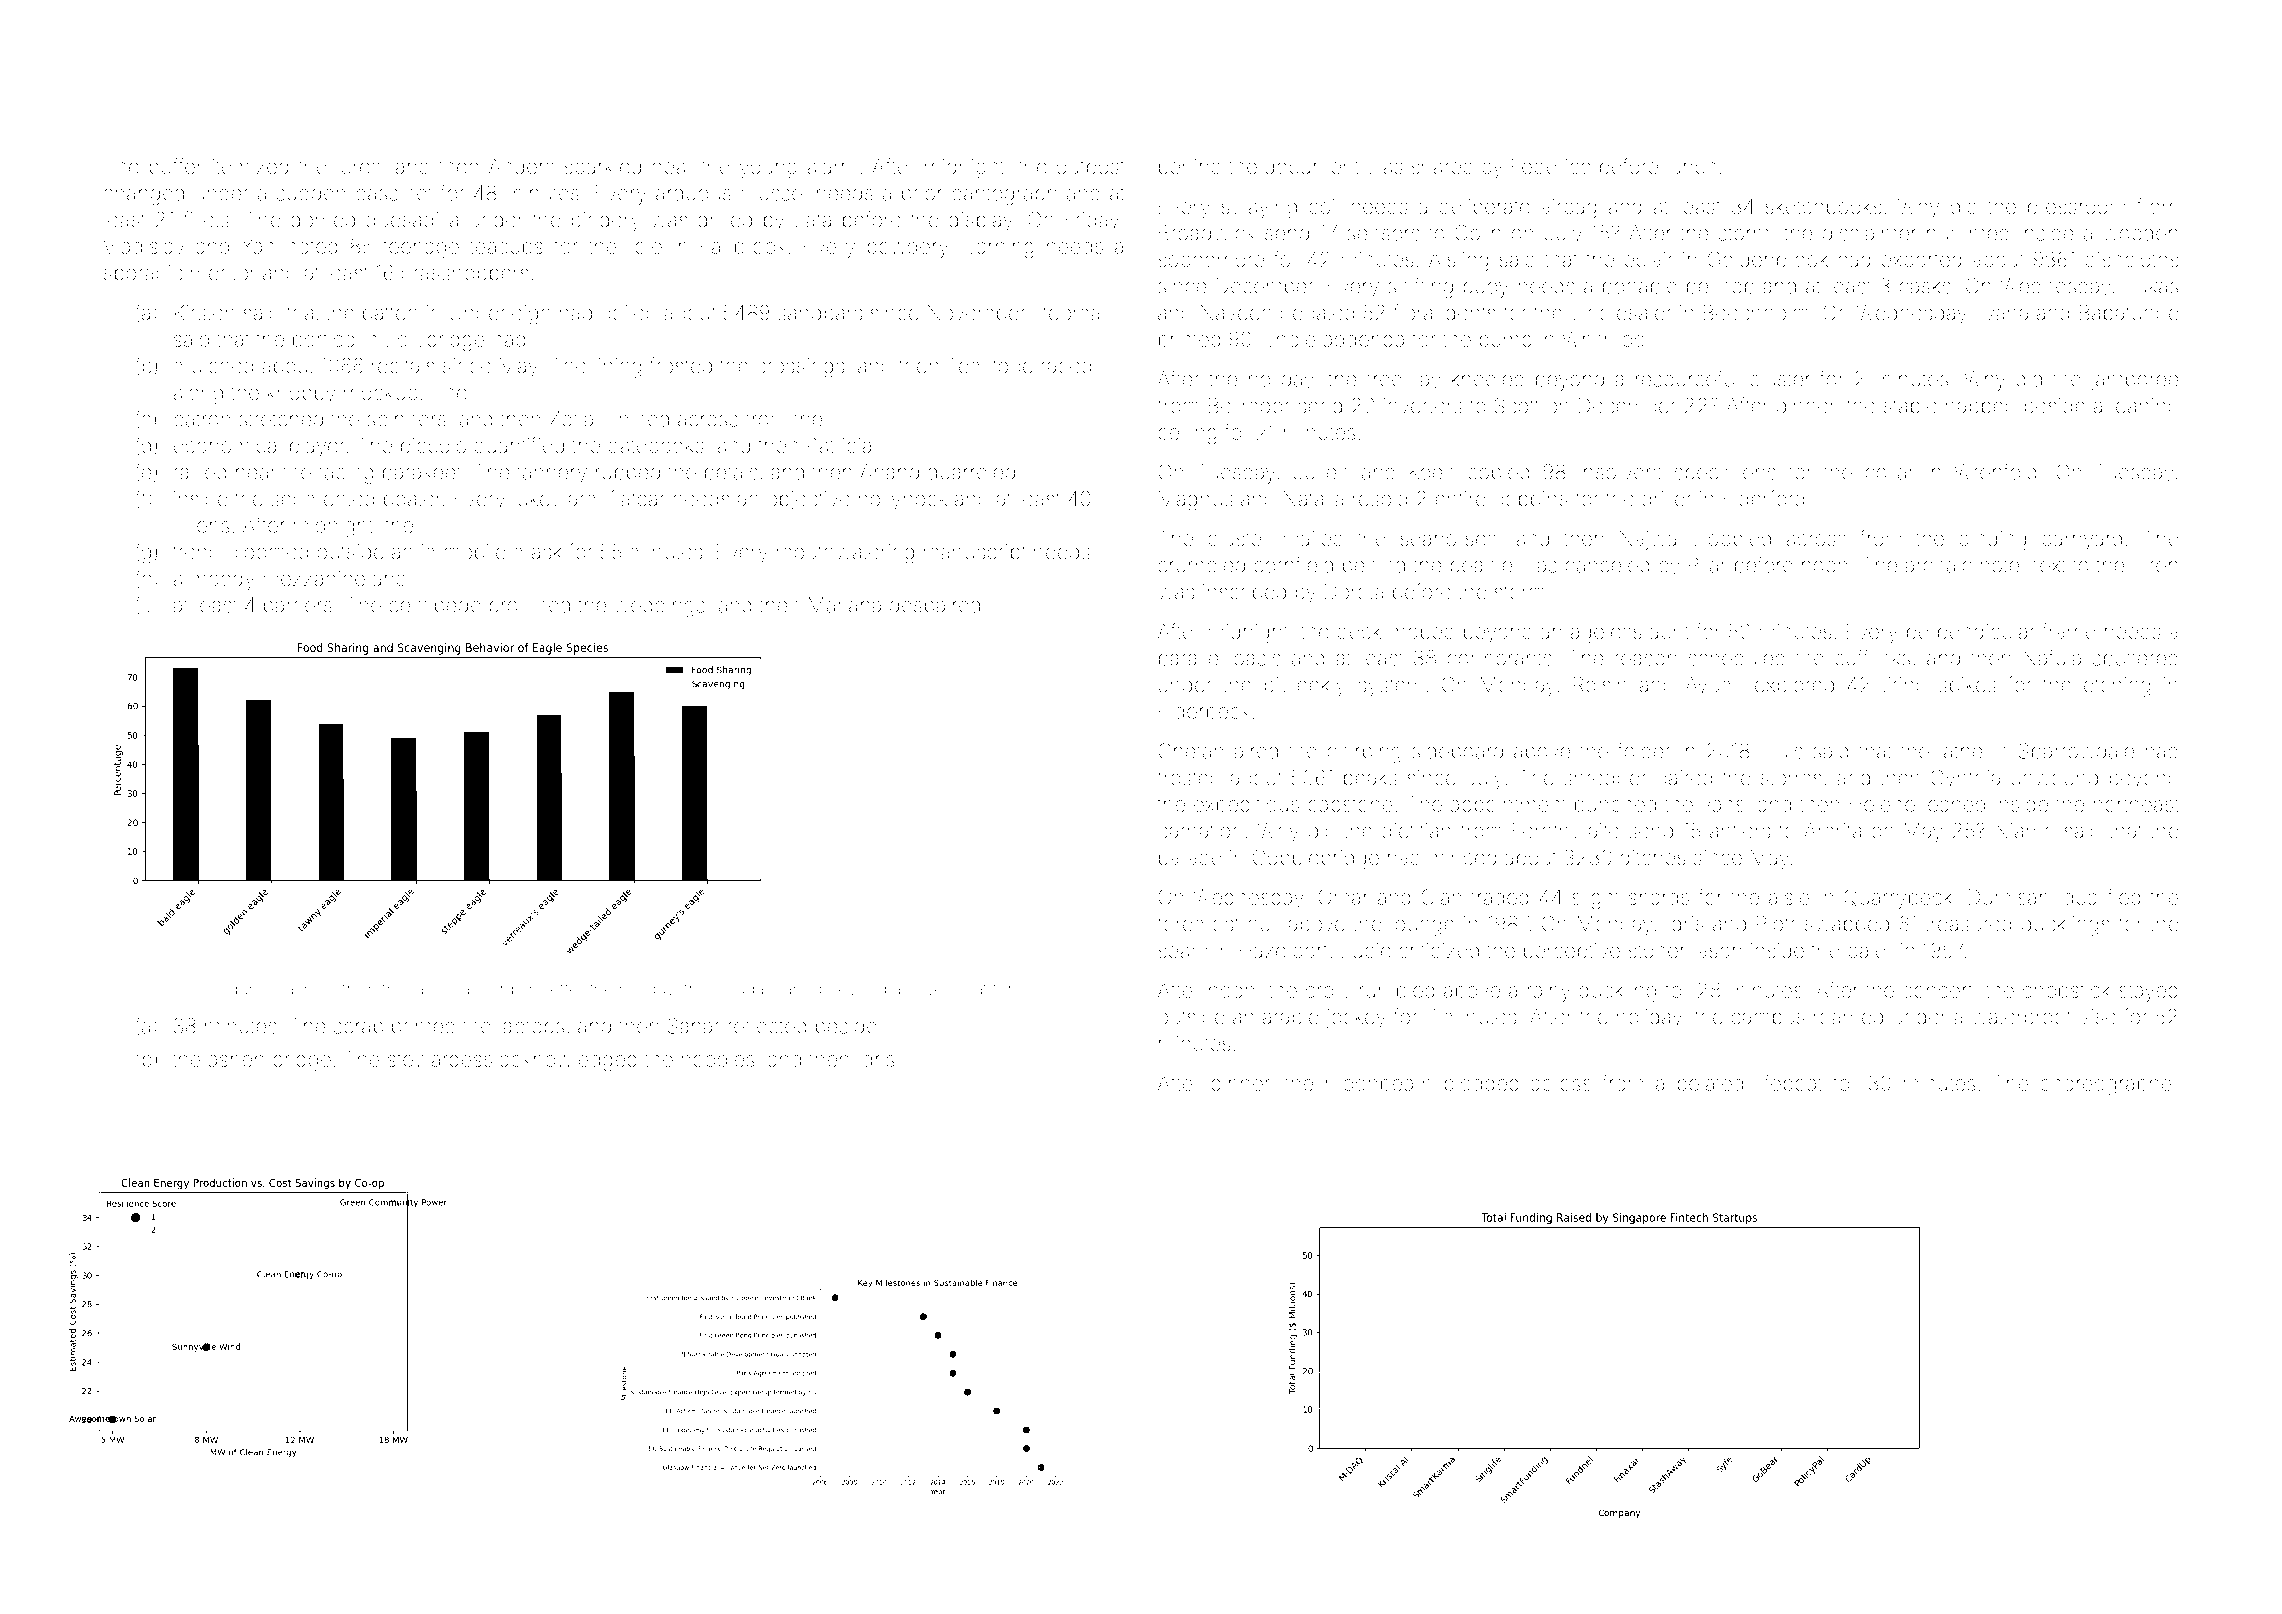 This screenshot has height=1614, width=2282. What do you see at coordinates (434, 988) in the screenshot?
I see `lavish` at bounding box center [434, 988].
